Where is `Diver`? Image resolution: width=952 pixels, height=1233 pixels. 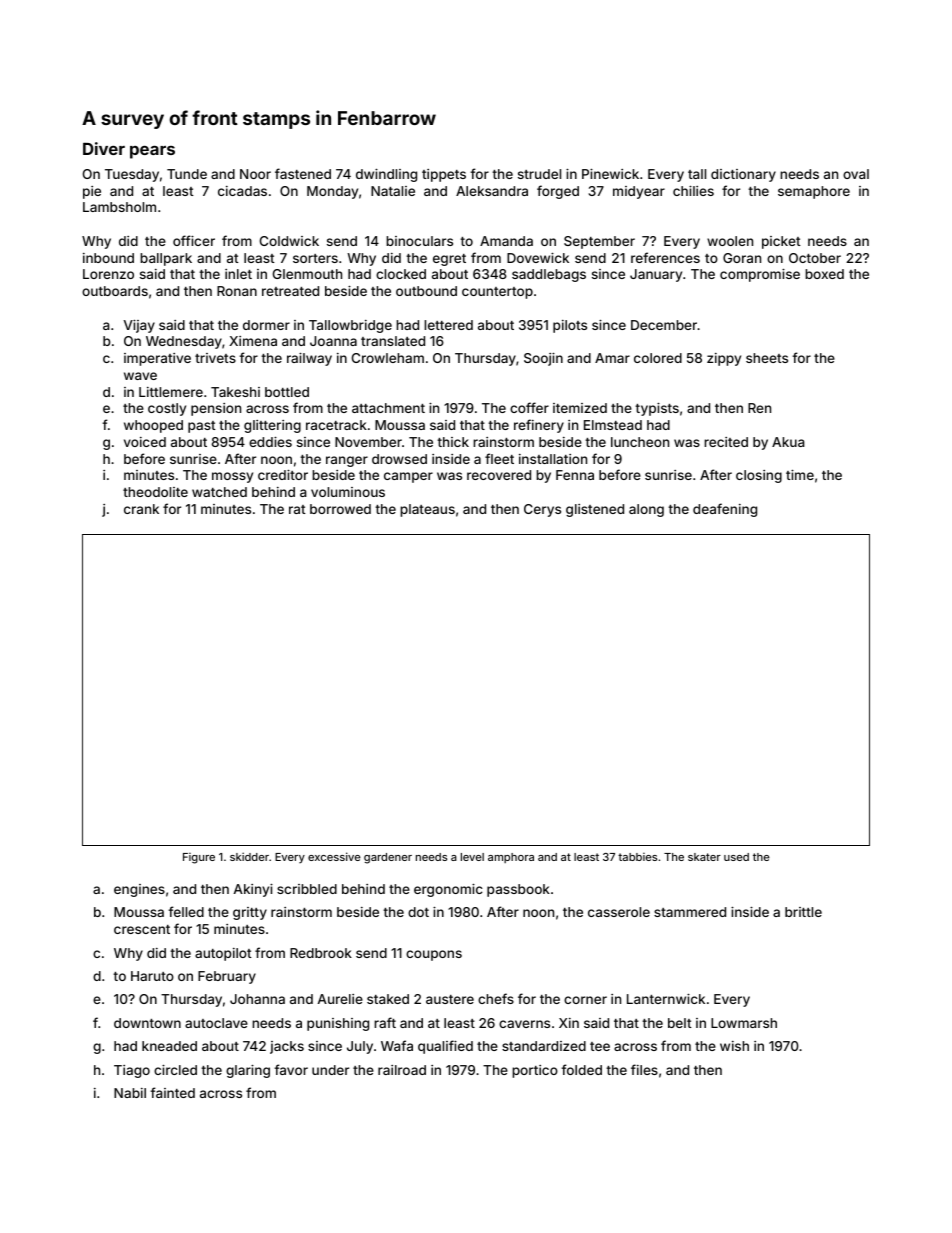 Diver is located at coordinates (104, 148).
